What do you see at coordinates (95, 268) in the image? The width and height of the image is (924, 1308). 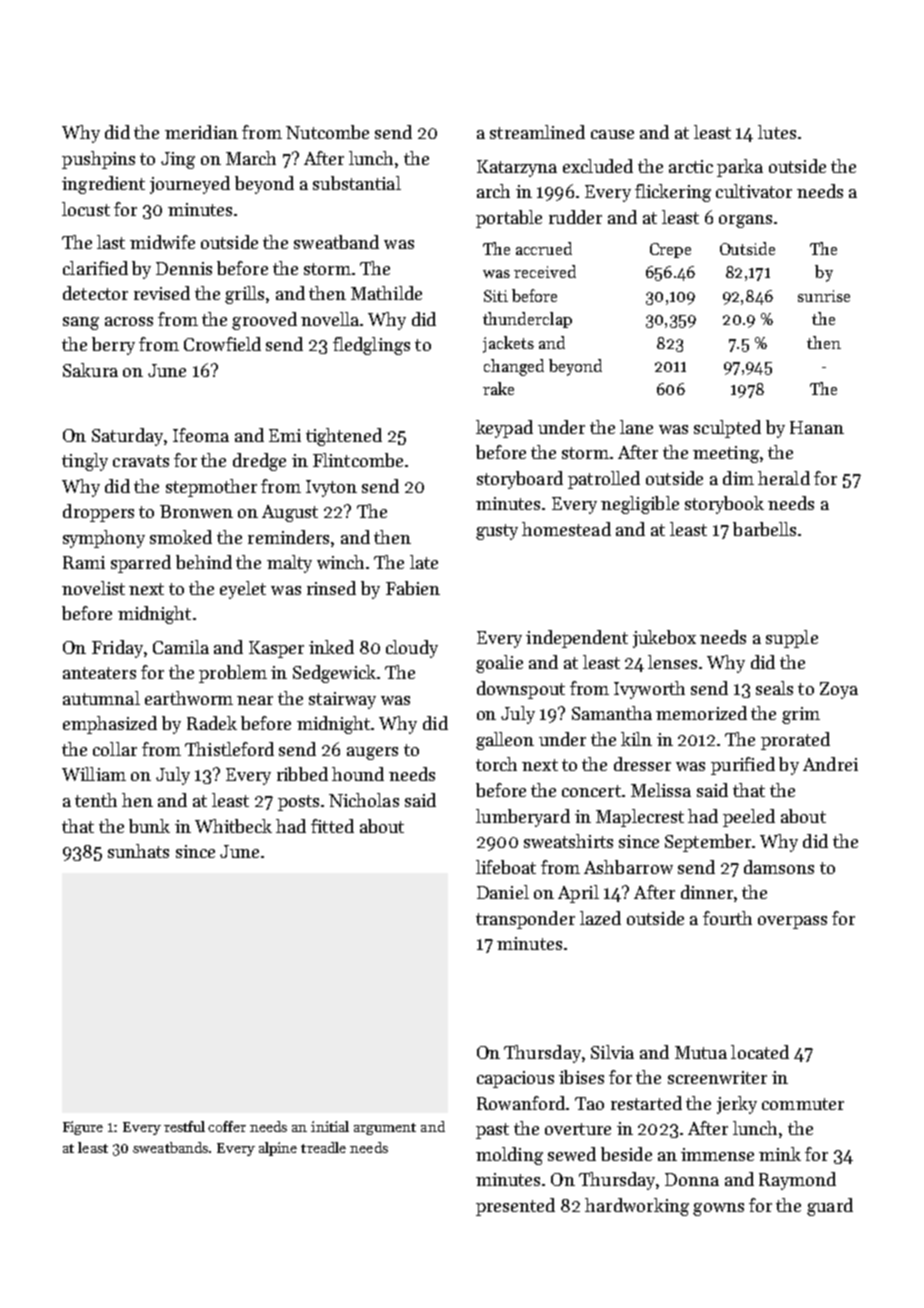 I see `clarified` at bounding box center [95, 268].
